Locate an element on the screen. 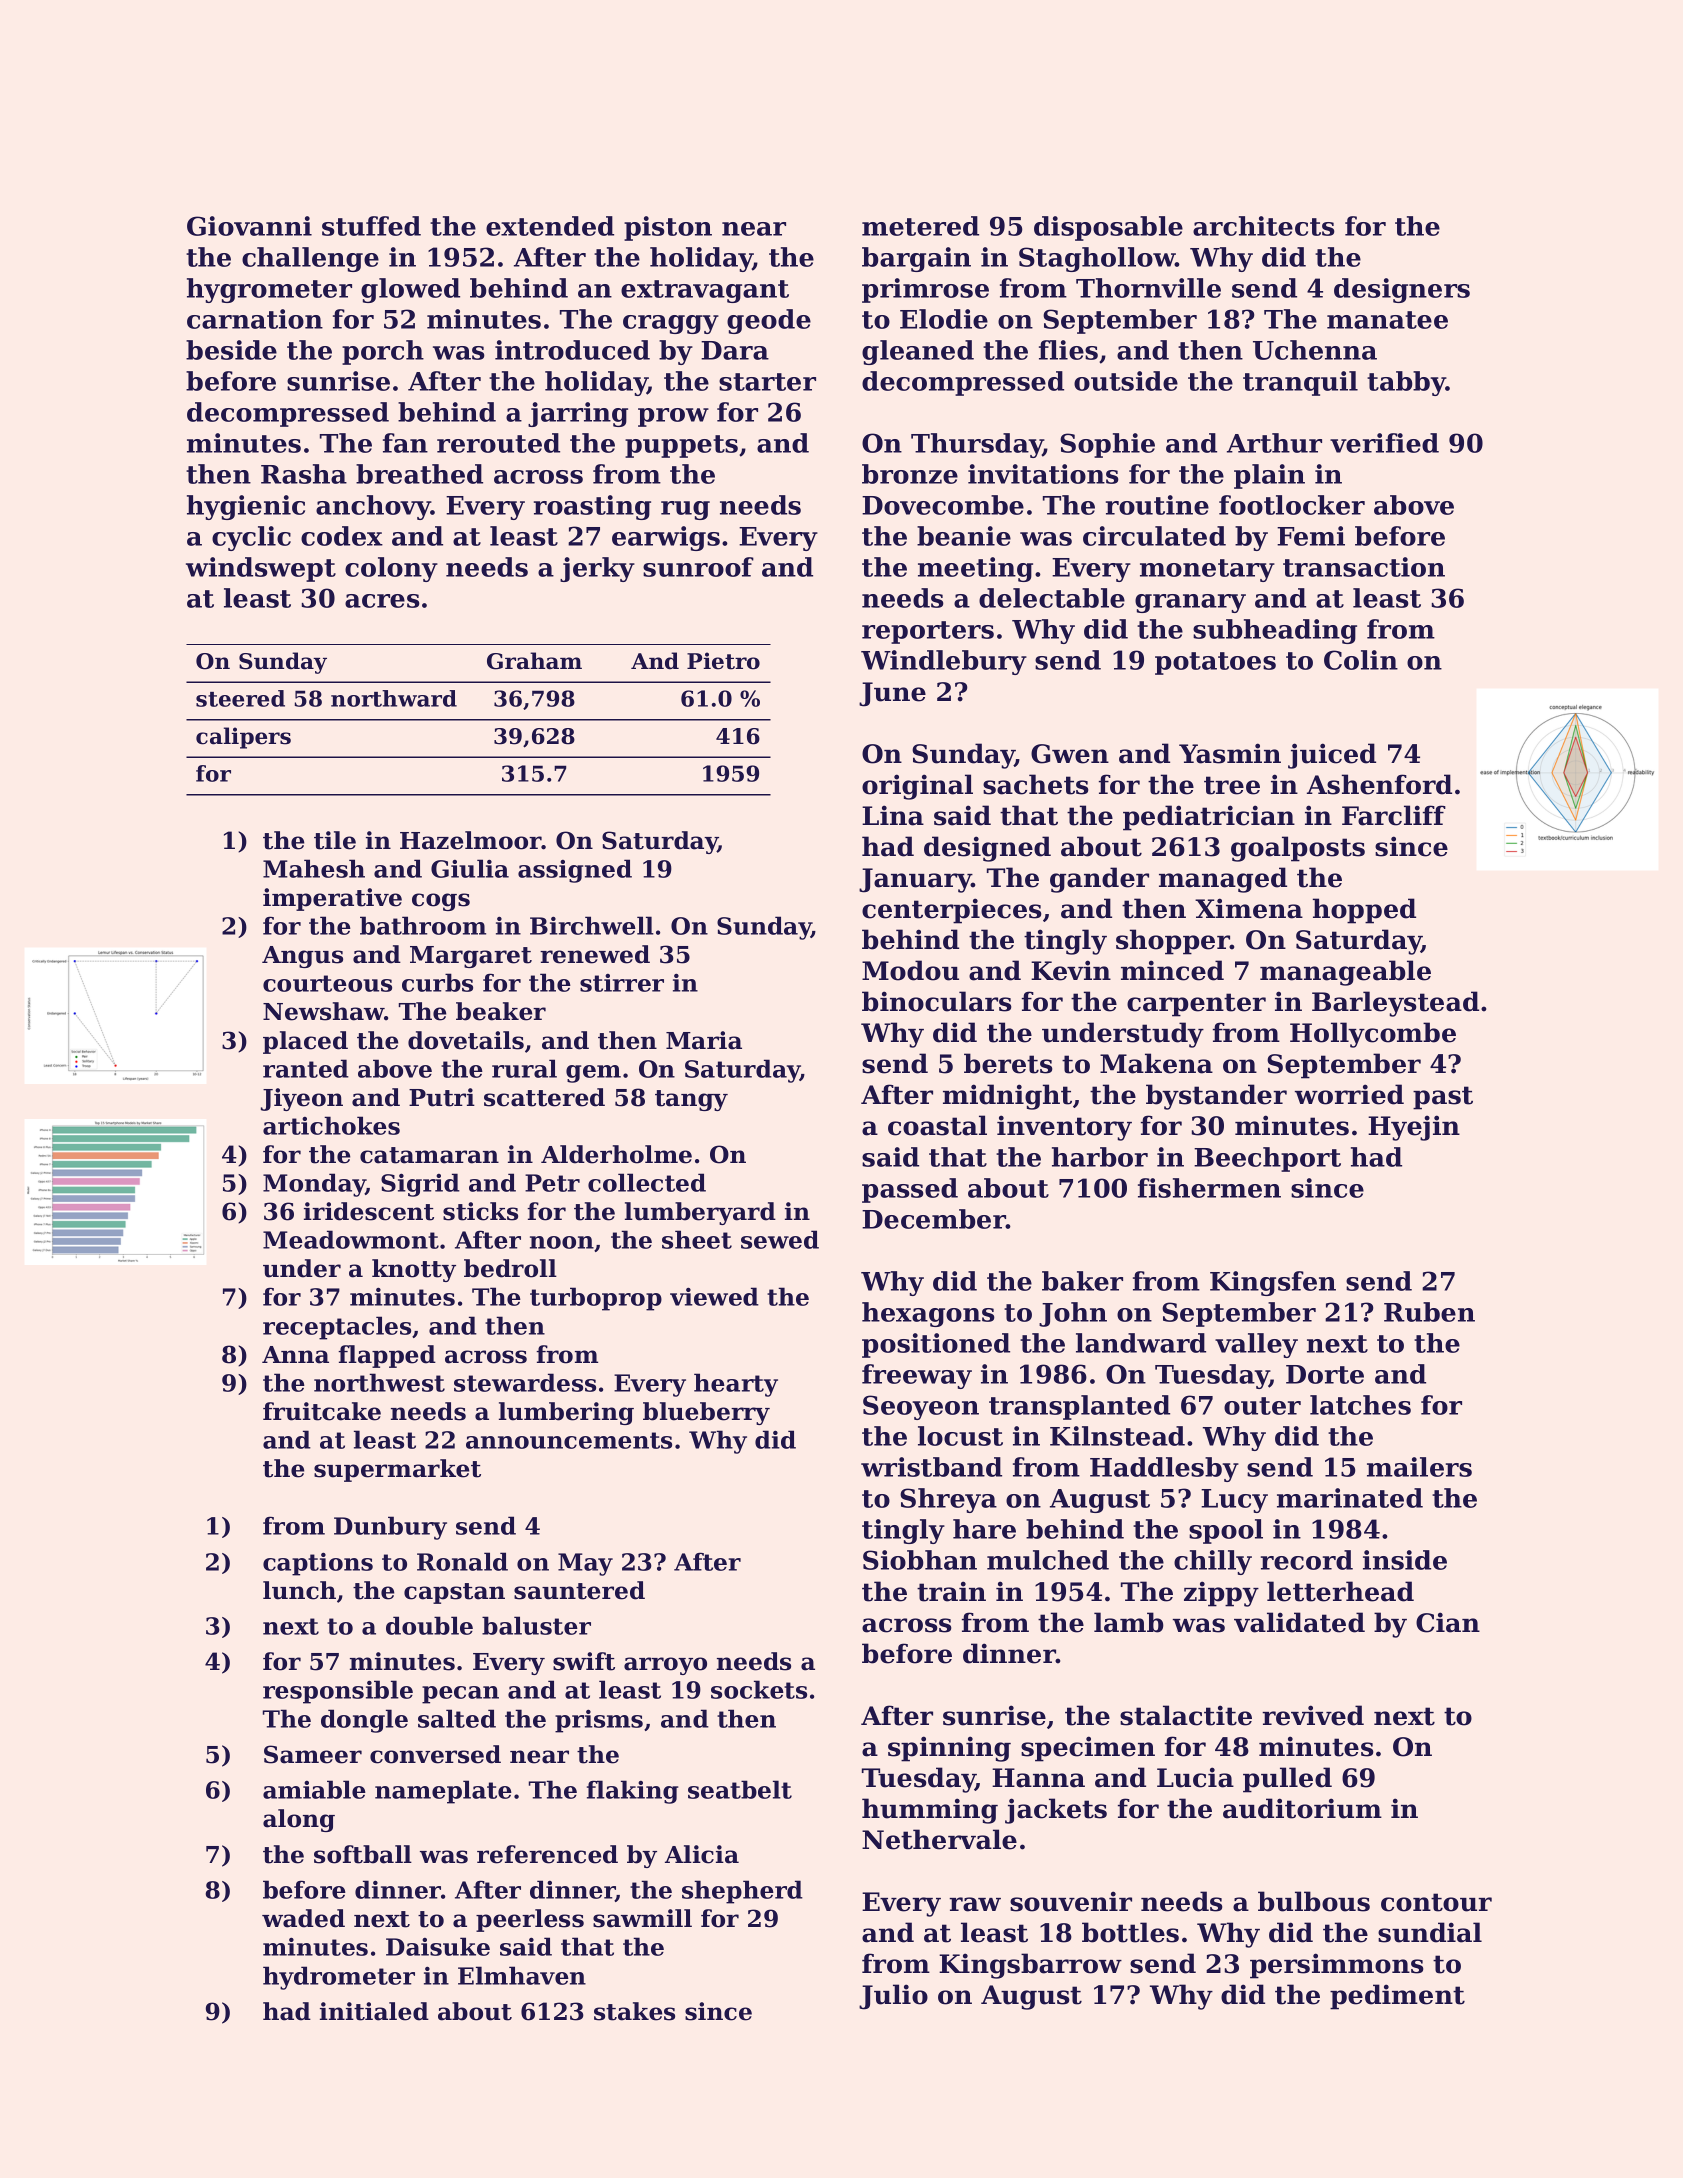  Kingsfen is located at coordinates (1273, 1283).
